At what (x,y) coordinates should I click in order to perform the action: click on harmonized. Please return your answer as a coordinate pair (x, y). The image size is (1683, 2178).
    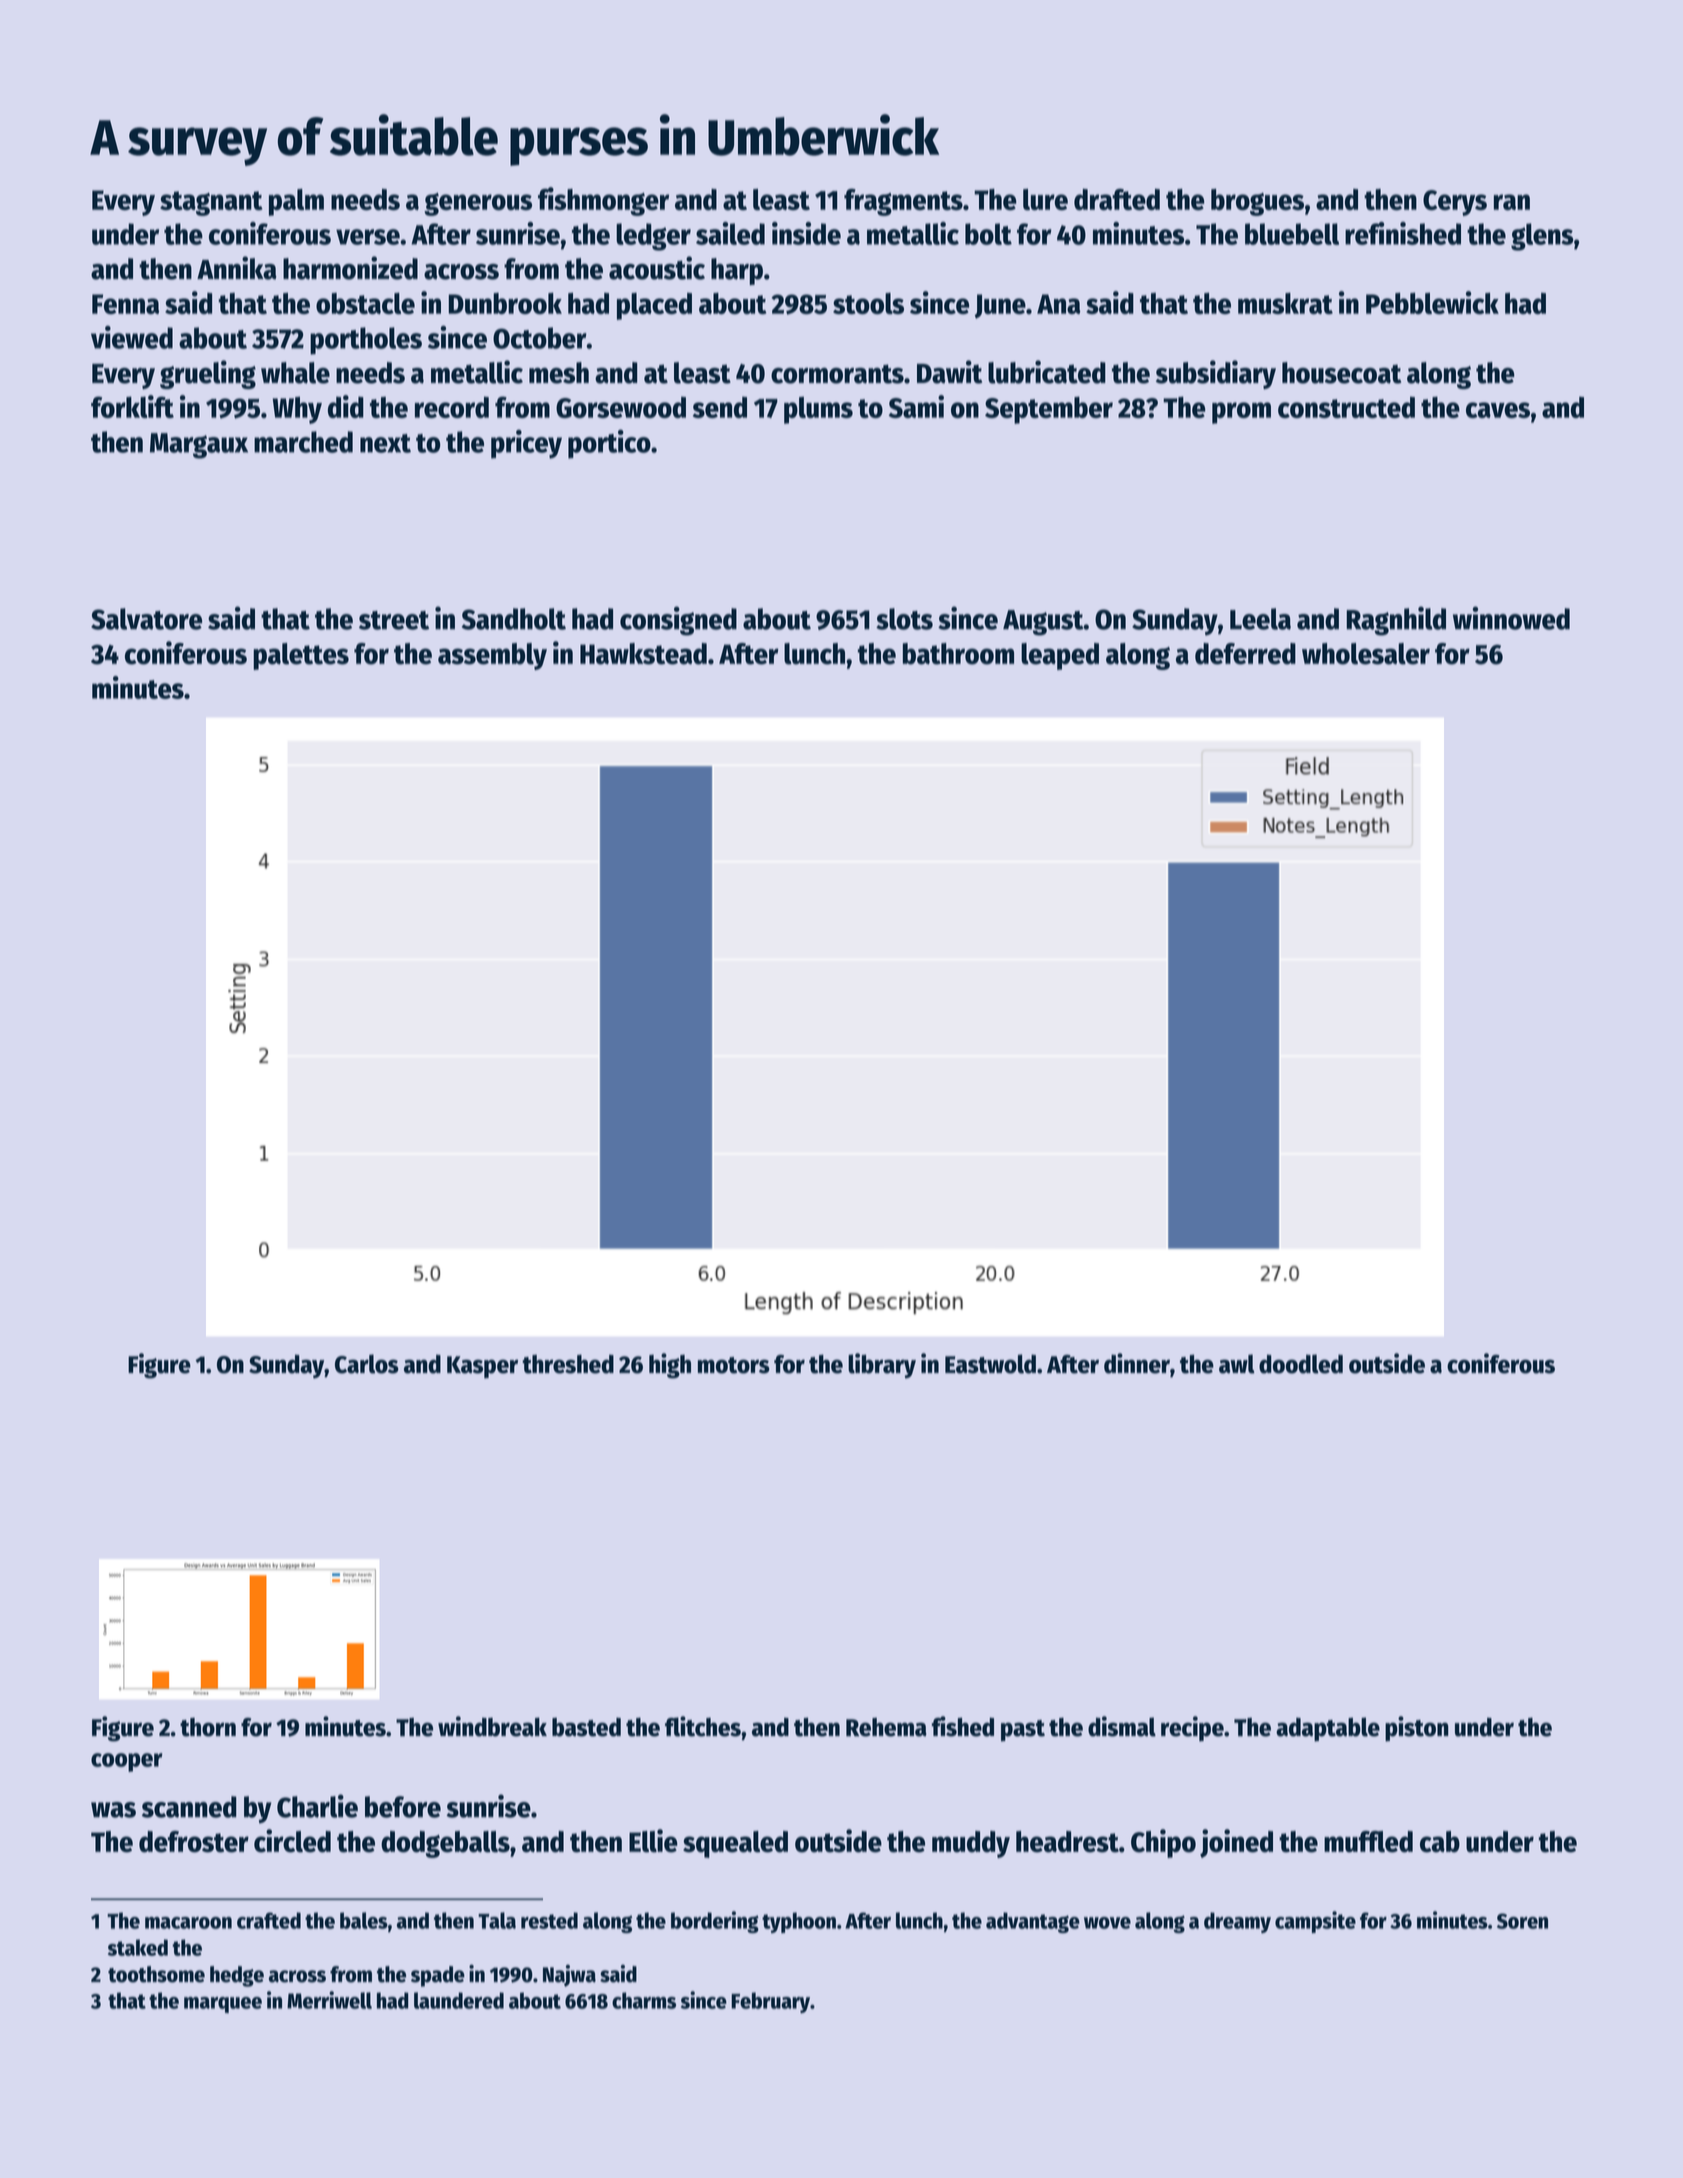
    Looking at the image, I should click on (350, 268).
